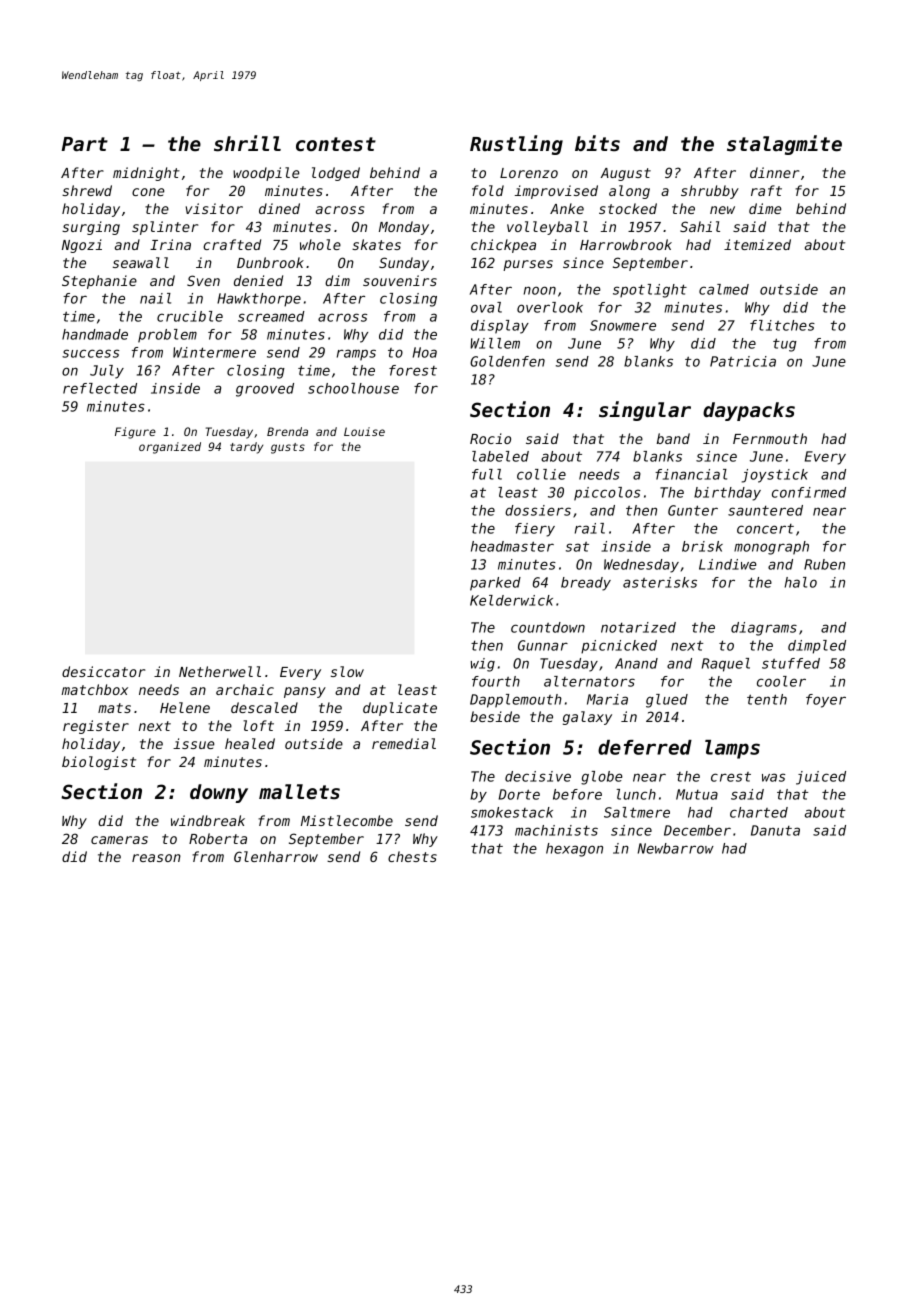  I want to click on reason, so click(156, 858).
